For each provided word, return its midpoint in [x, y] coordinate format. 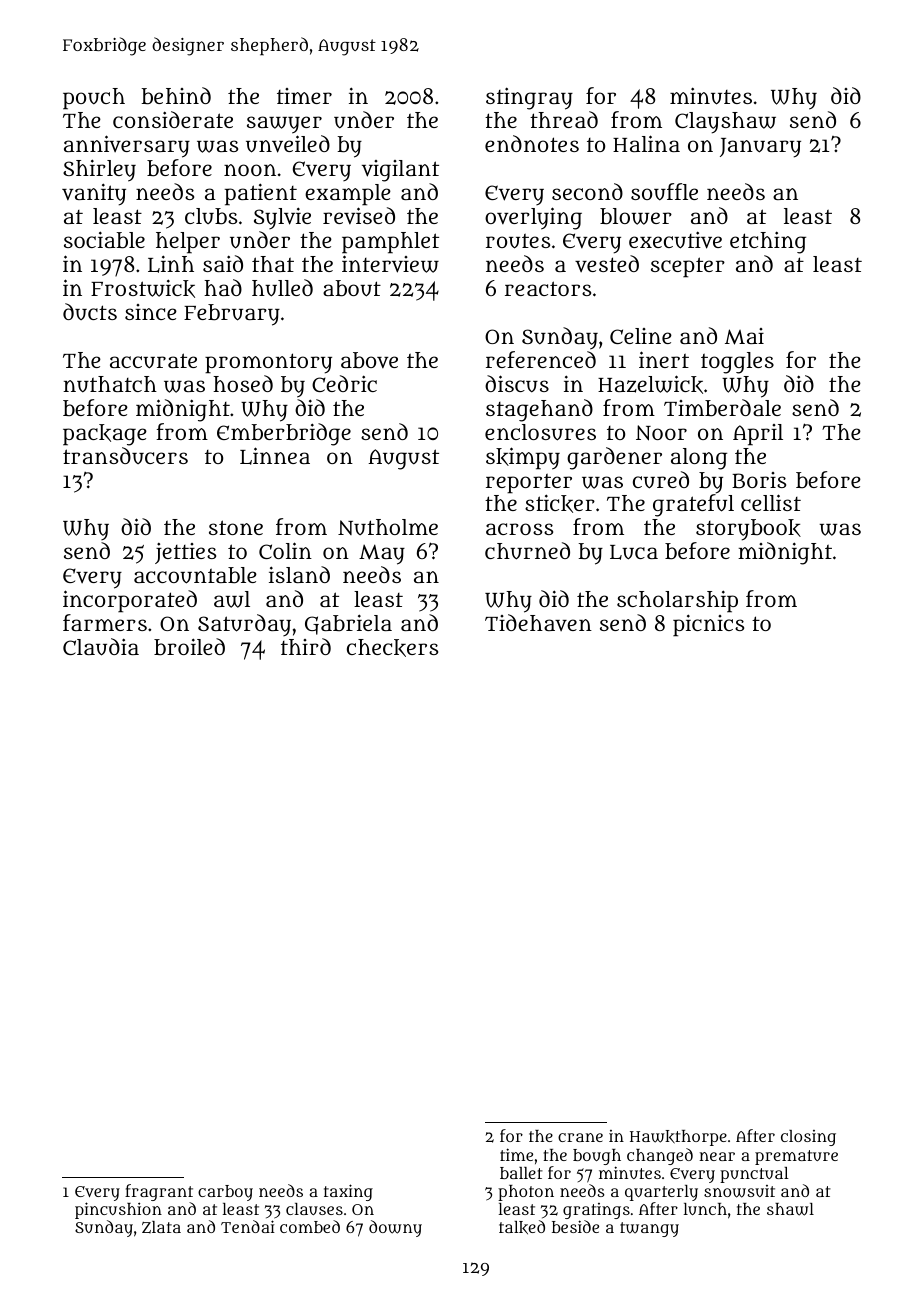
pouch [94, 99]
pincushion [118, 1210]
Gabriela [348, 624]
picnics [708, 625]
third [306, 646]
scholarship [677, 601]
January [760, 148]
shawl [790, 1209]
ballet [521, 1173]
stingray [529, 98]
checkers [392, 648]
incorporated [130, 601]
